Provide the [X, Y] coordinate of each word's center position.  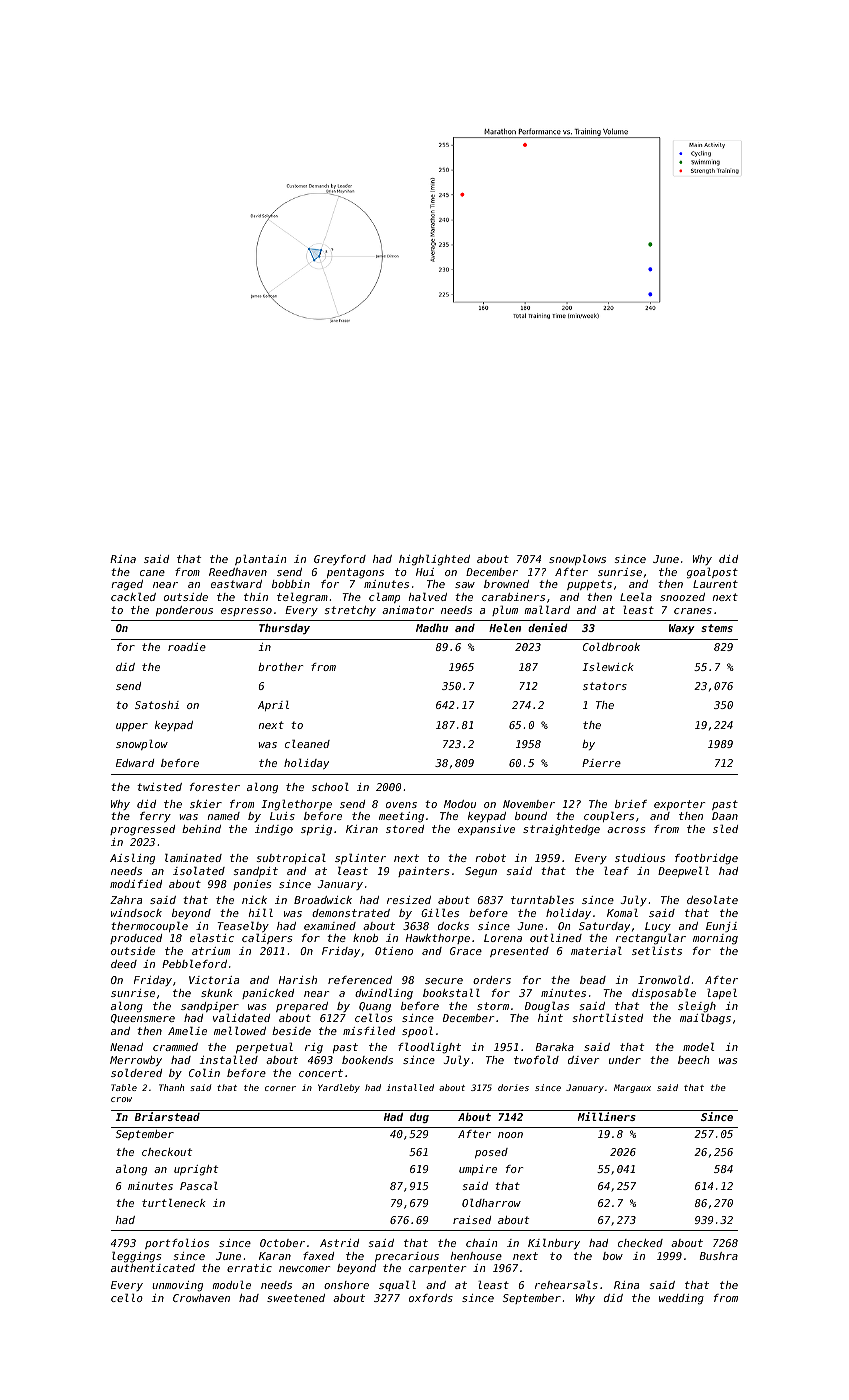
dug [419, 1118]
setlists [657, 951]
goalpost [712, 573]
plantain [260, 560]
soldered [136, 1073]
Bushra [718, 1256]
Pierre [601, 763]
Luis [282, 816]
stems [717, 628]
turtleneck [174, 1203]
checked [640, 1243]
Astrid [339, 1243]
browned [506, 584]
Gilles [440, 913]
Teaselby [243, 927]
